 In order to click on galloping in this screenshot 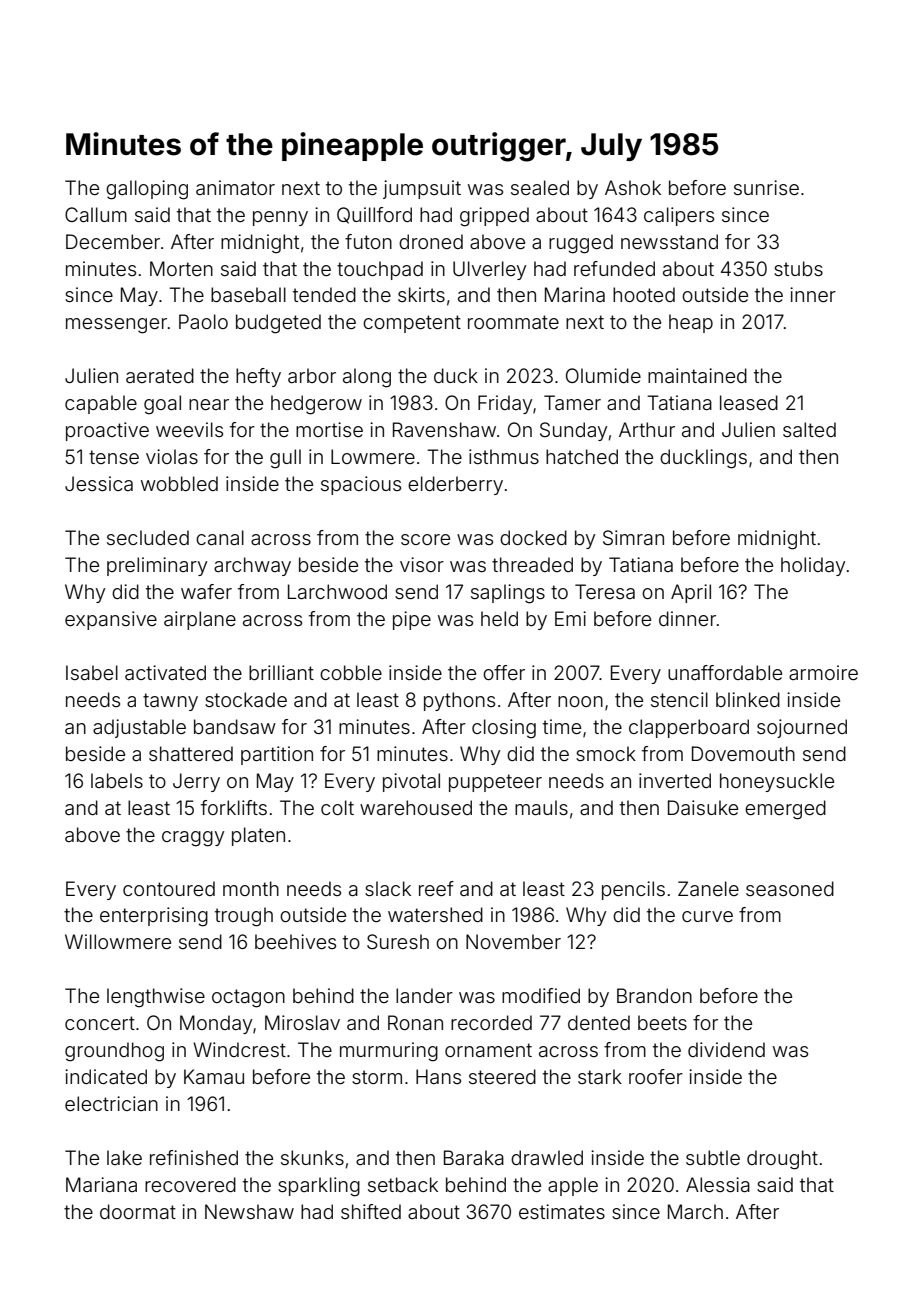, I will do `click(147, 190)`.
